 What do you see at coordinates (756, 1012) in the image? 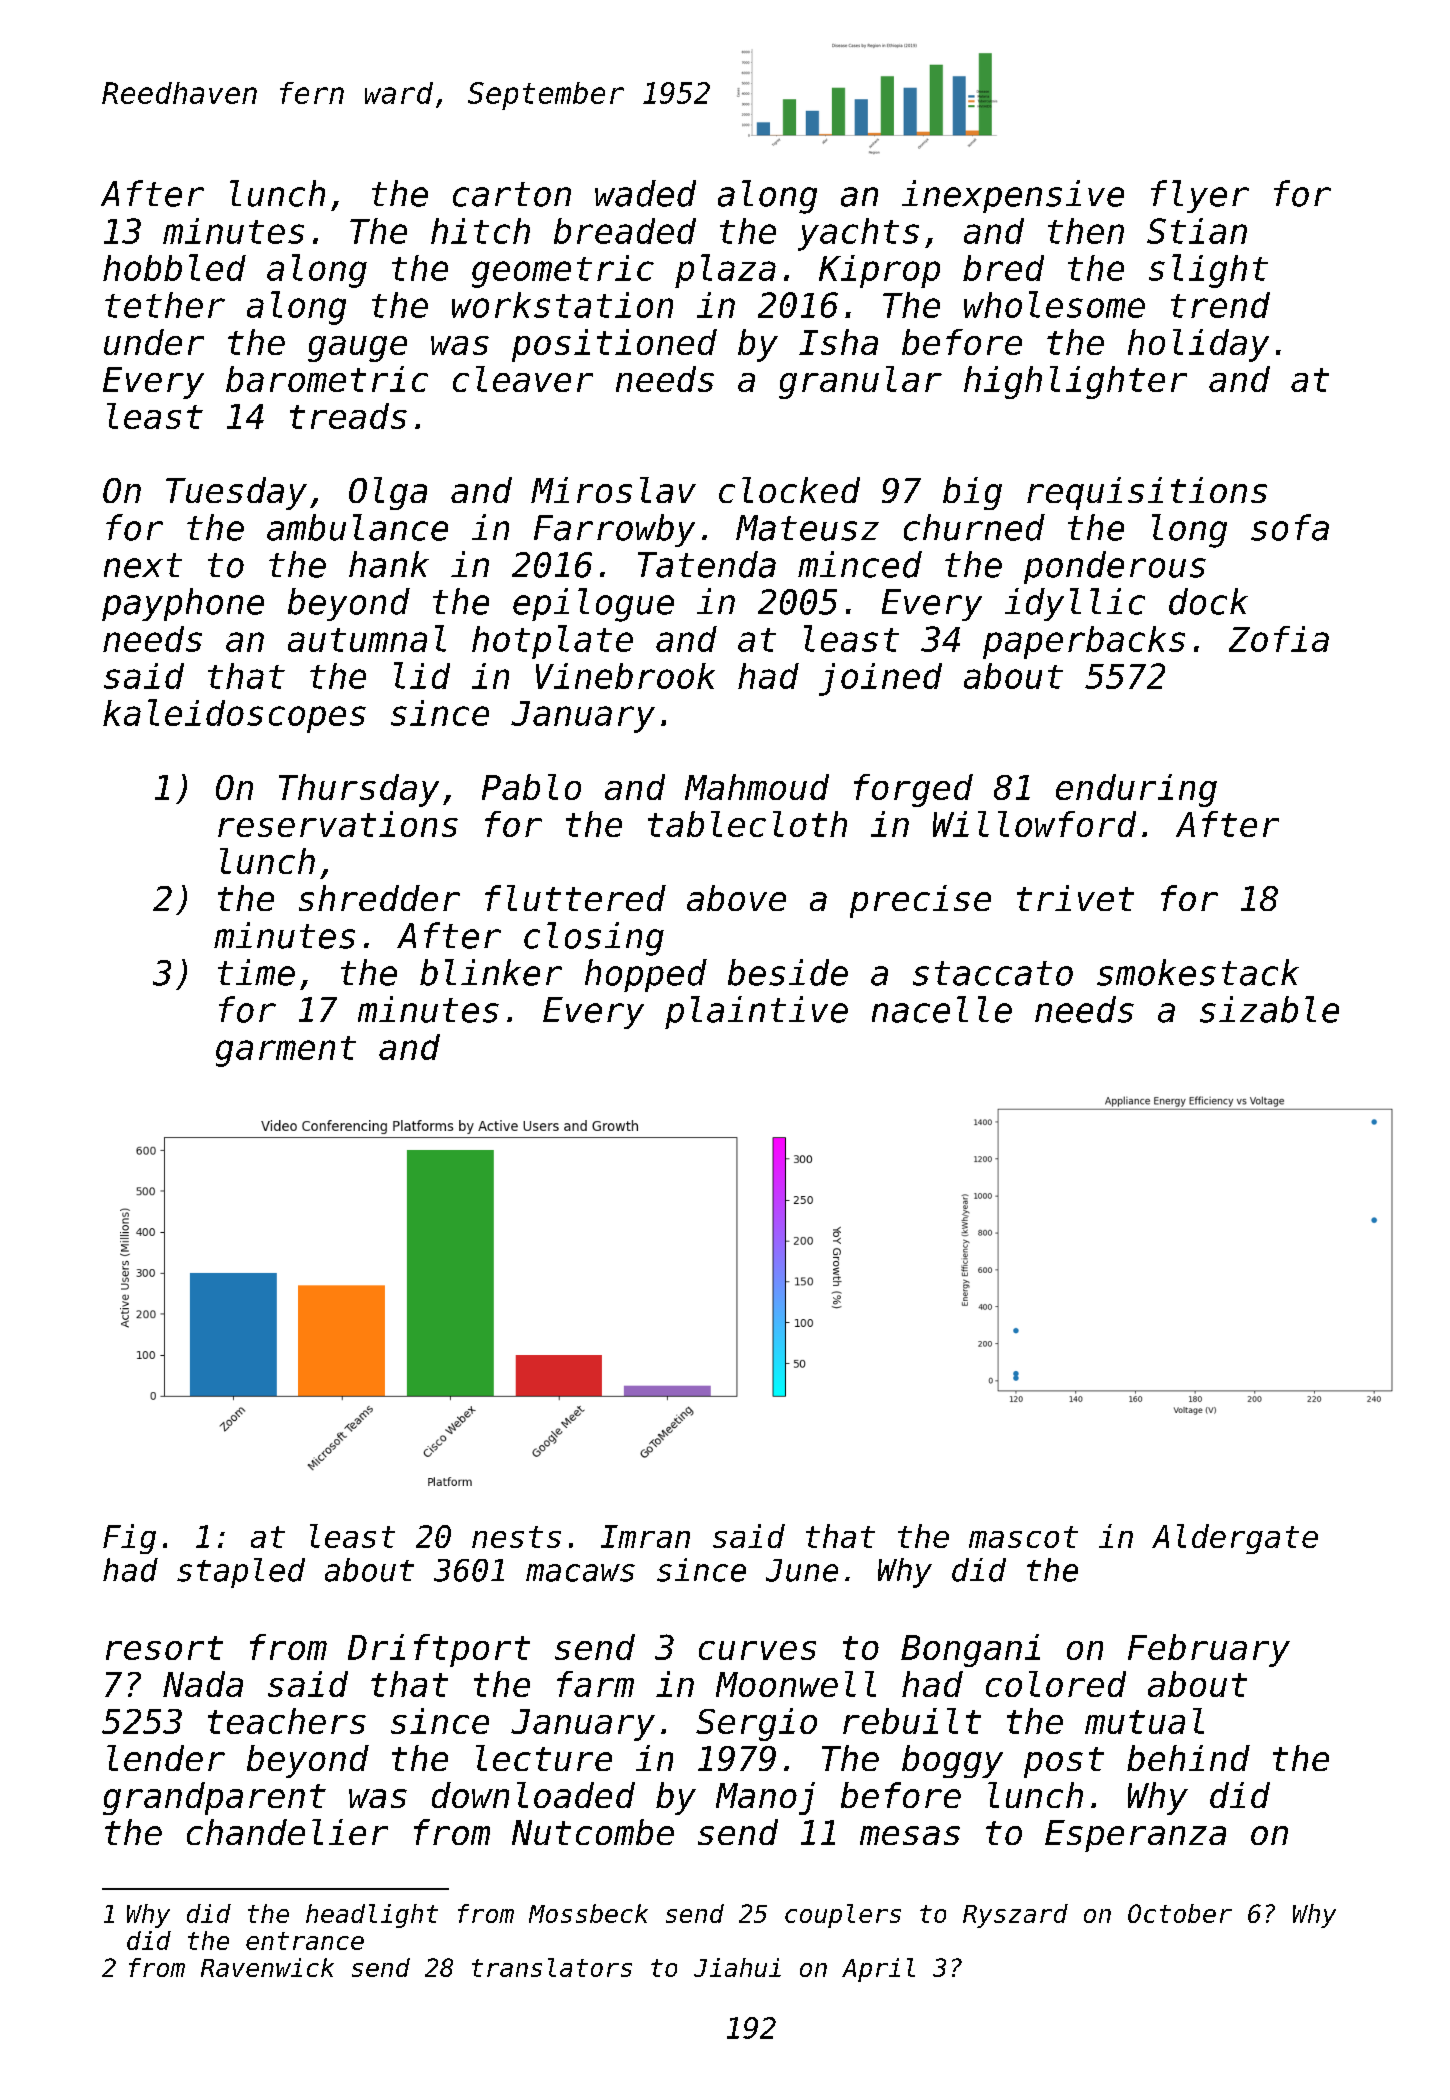
I see `plaintive` at bounding box center [756, 1012].
